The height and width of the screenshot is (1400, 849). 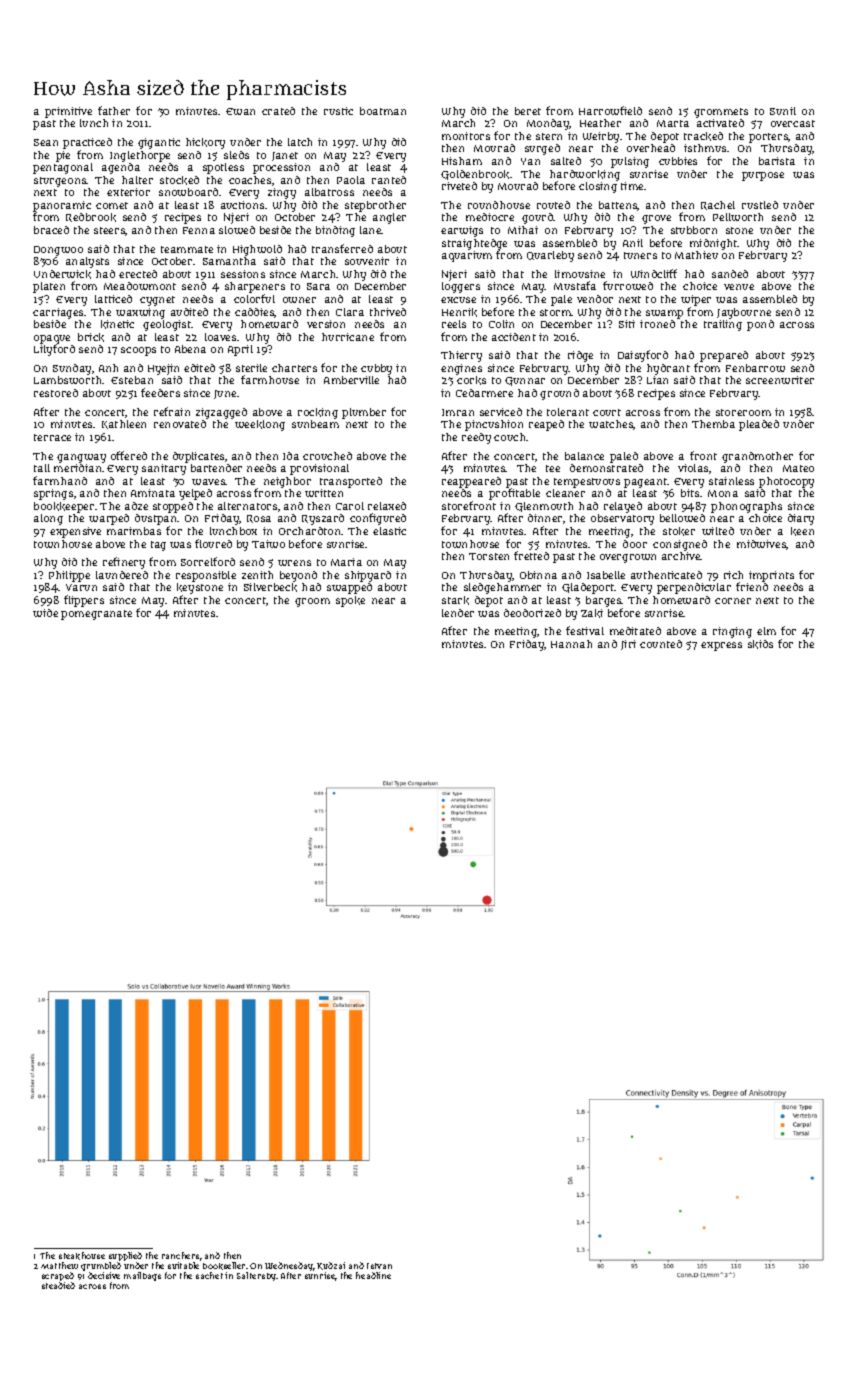 I want to click on headline, so click(x=373, y=1275).
